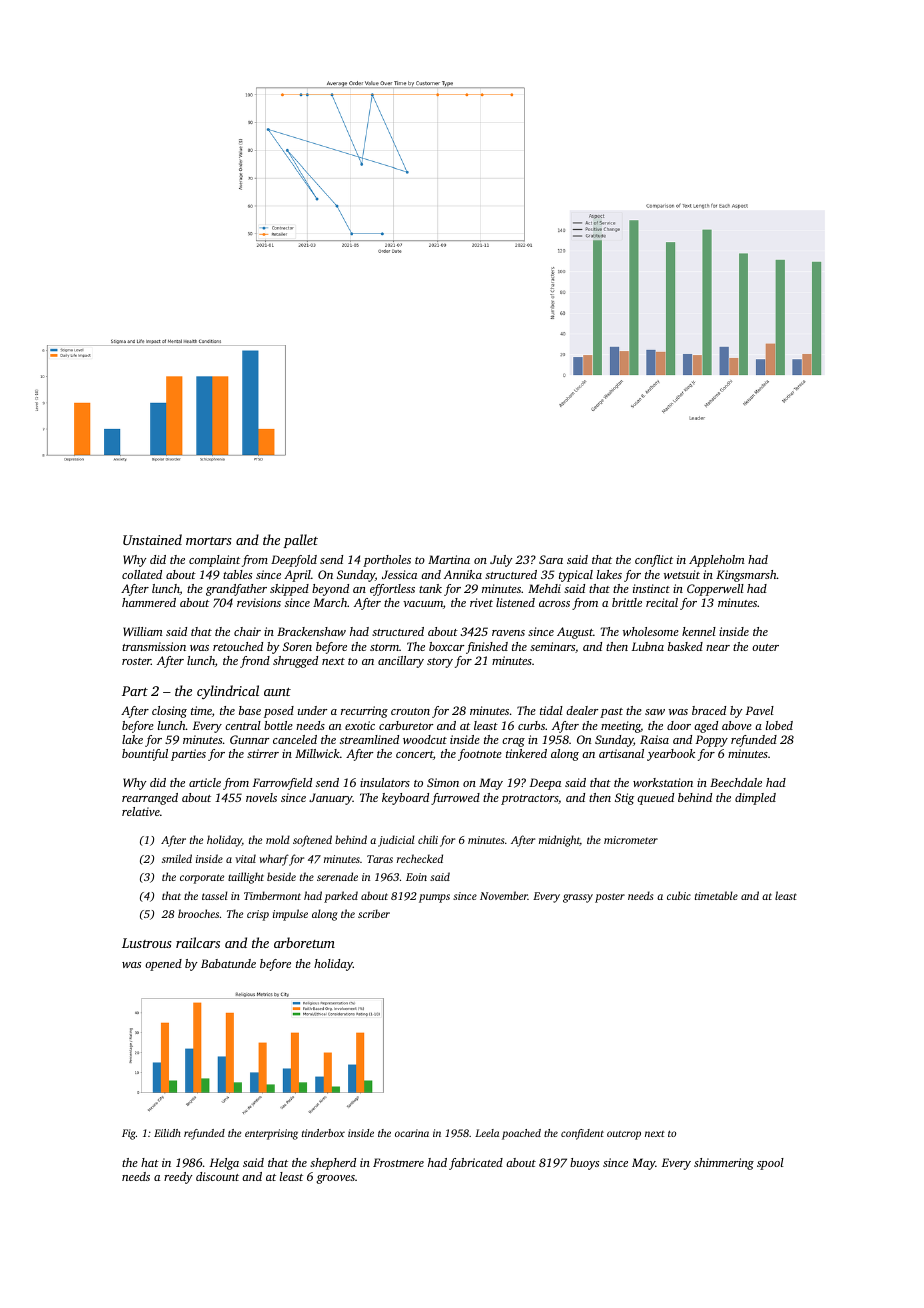 The height and width of the screenshot is (1308, 924). What do you see at coordinates (487, 1133) in the screenshot?
I see `Leela` at bounding box center [487, 1133].
